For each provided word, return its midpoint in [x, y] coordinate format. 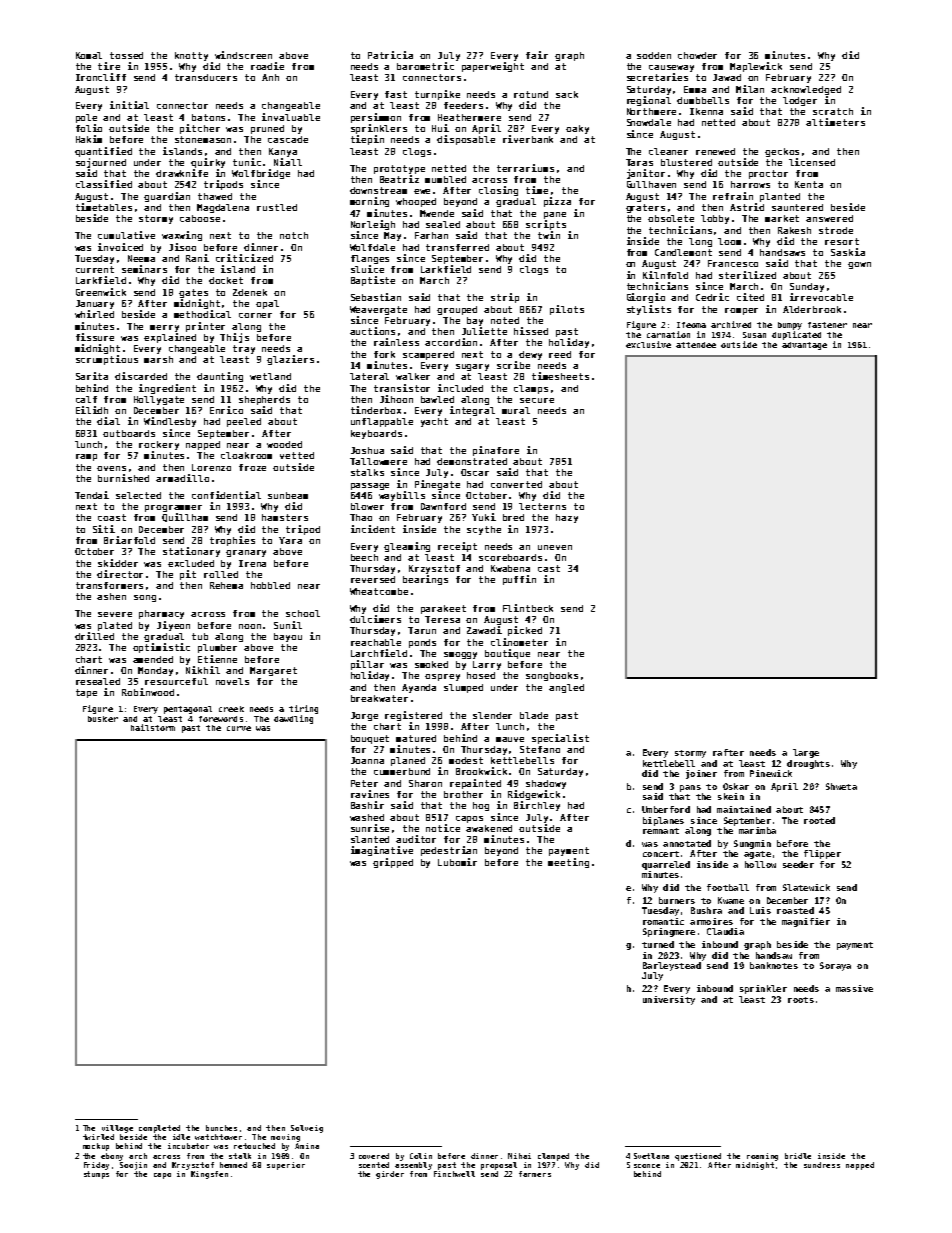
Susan [754, 335]
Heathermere [469, 117]
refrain [733, 196]
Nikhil [203, 670]
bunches [221, 1128]
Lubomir [457, 862]
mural [516, 410]
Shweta [841, 786]
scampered [428, 355]
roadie [267, 66]
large [806, 753]
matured [416, 738]
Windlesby [170, 422]
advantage [804, 346]
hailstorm [153, 727]
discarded [141, 376]
